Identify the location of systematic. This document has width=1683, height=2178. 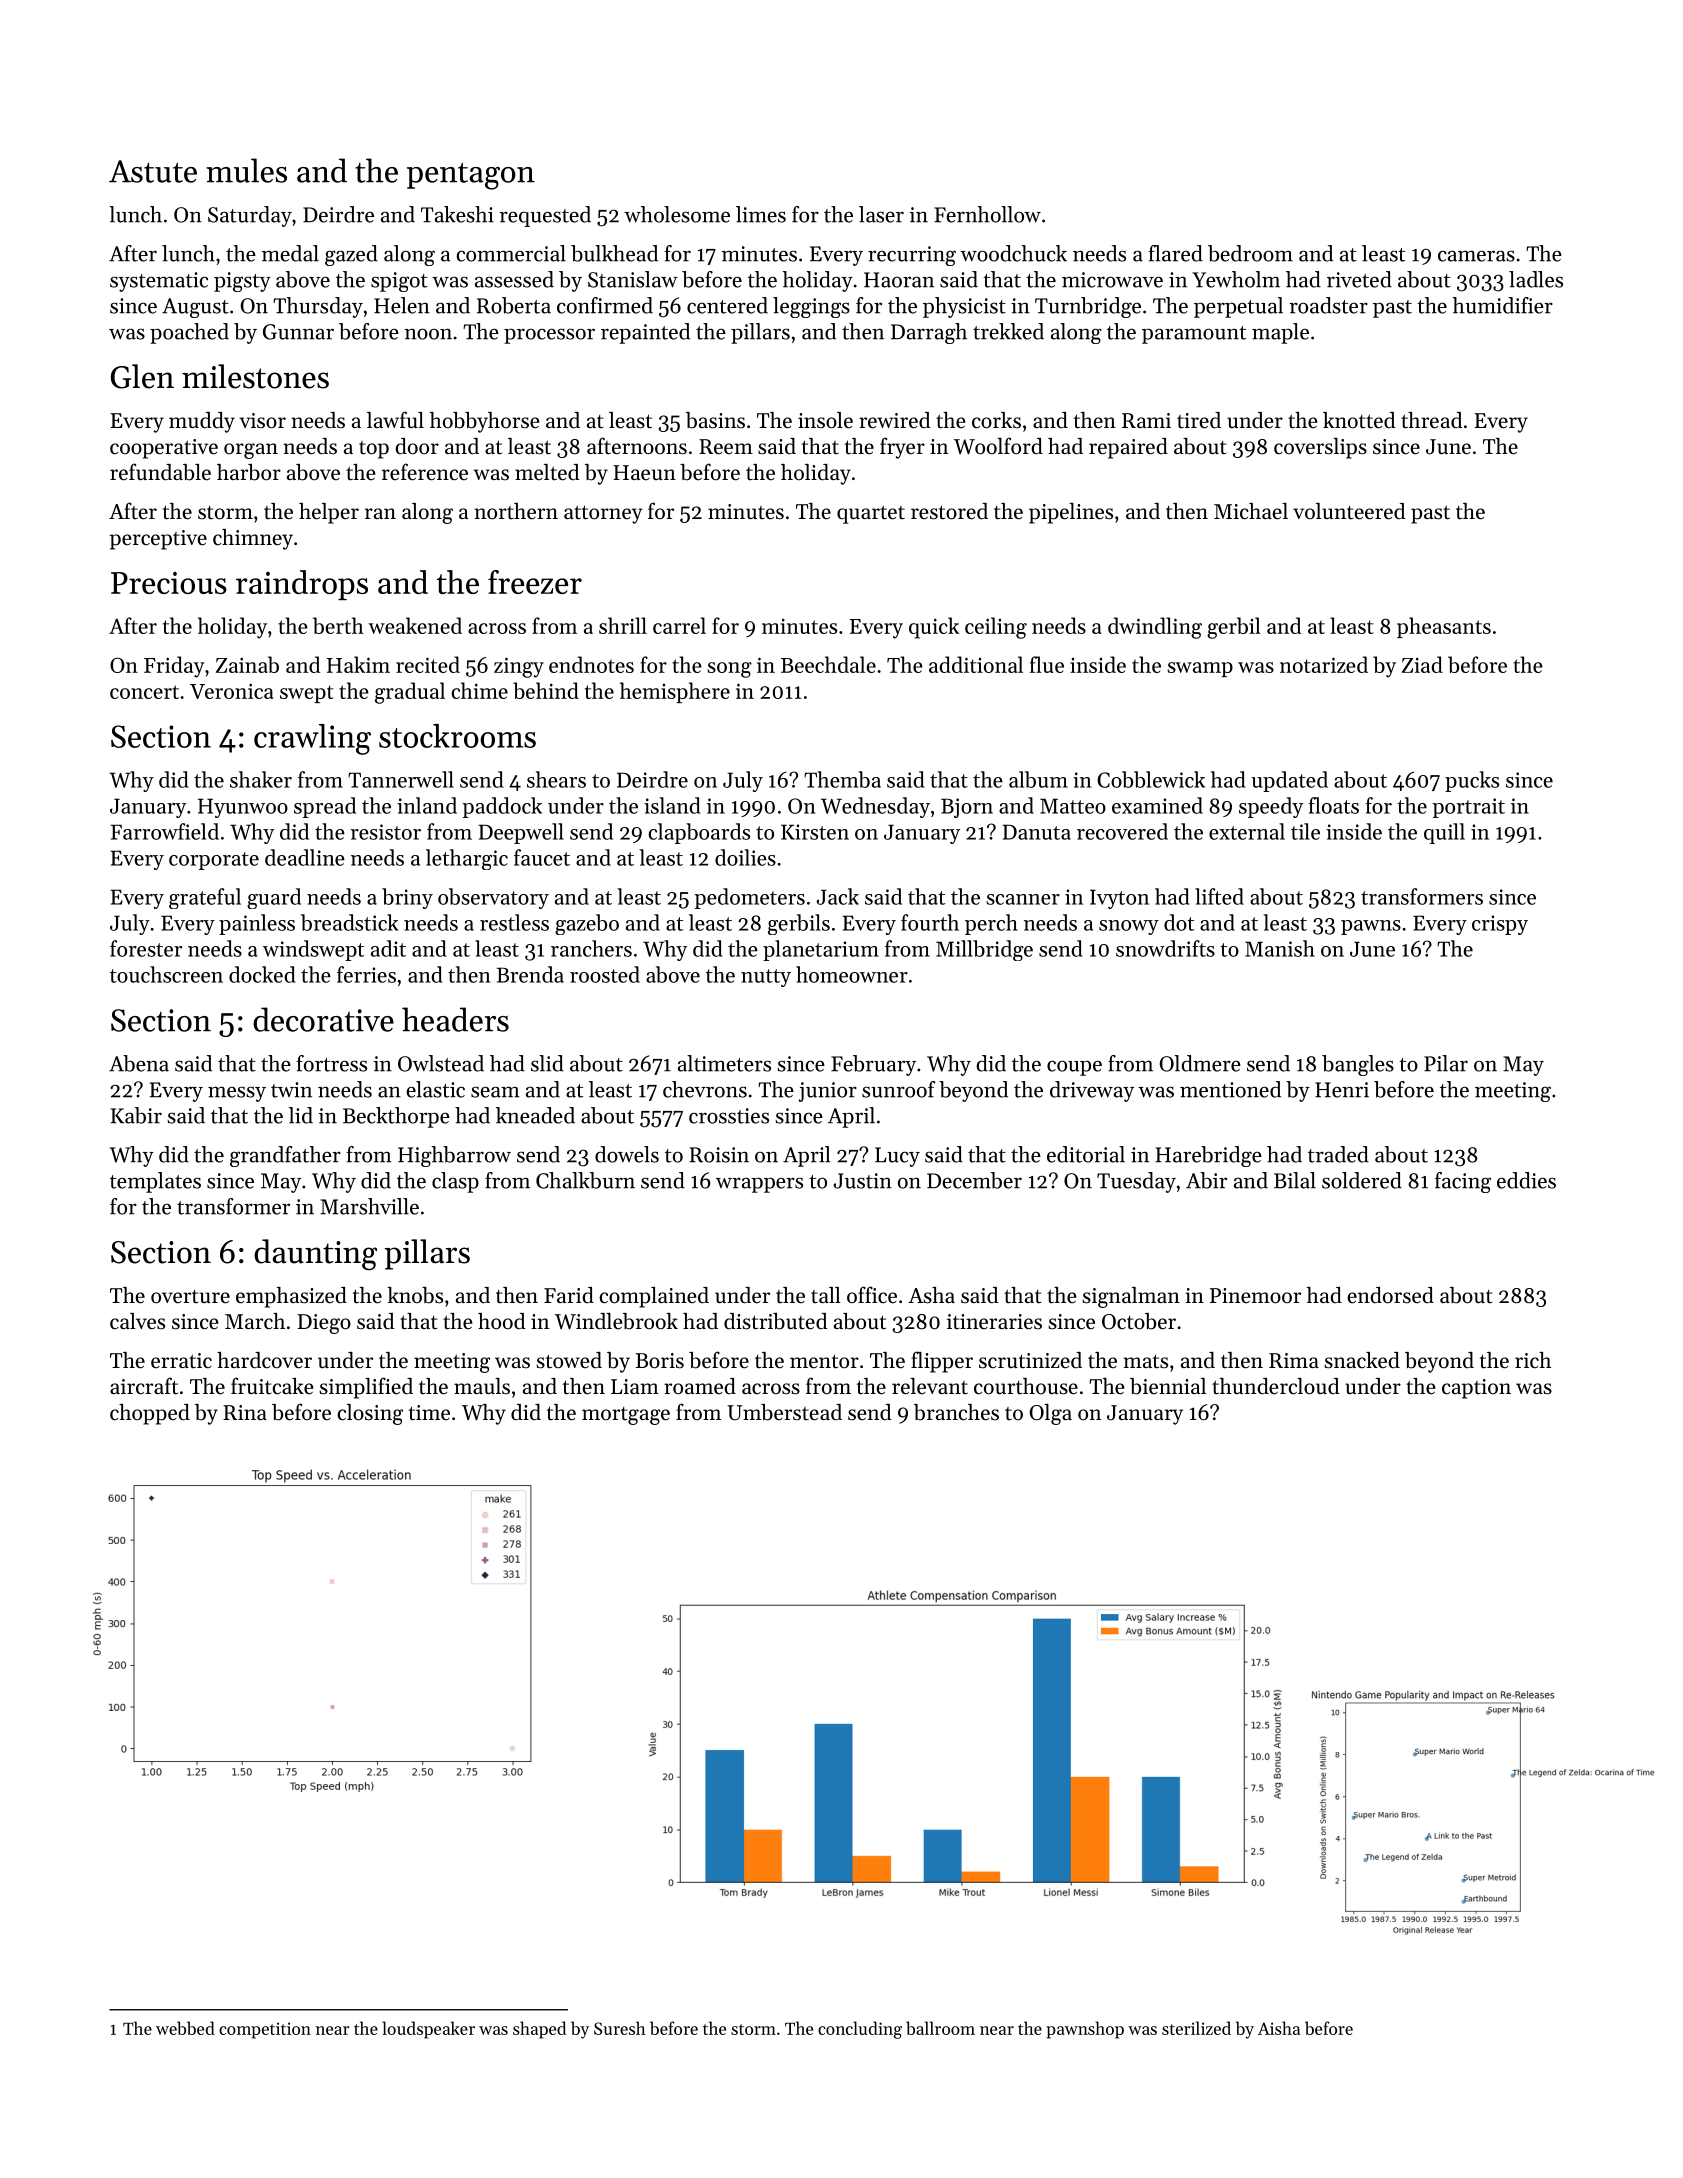
(159, 282).
